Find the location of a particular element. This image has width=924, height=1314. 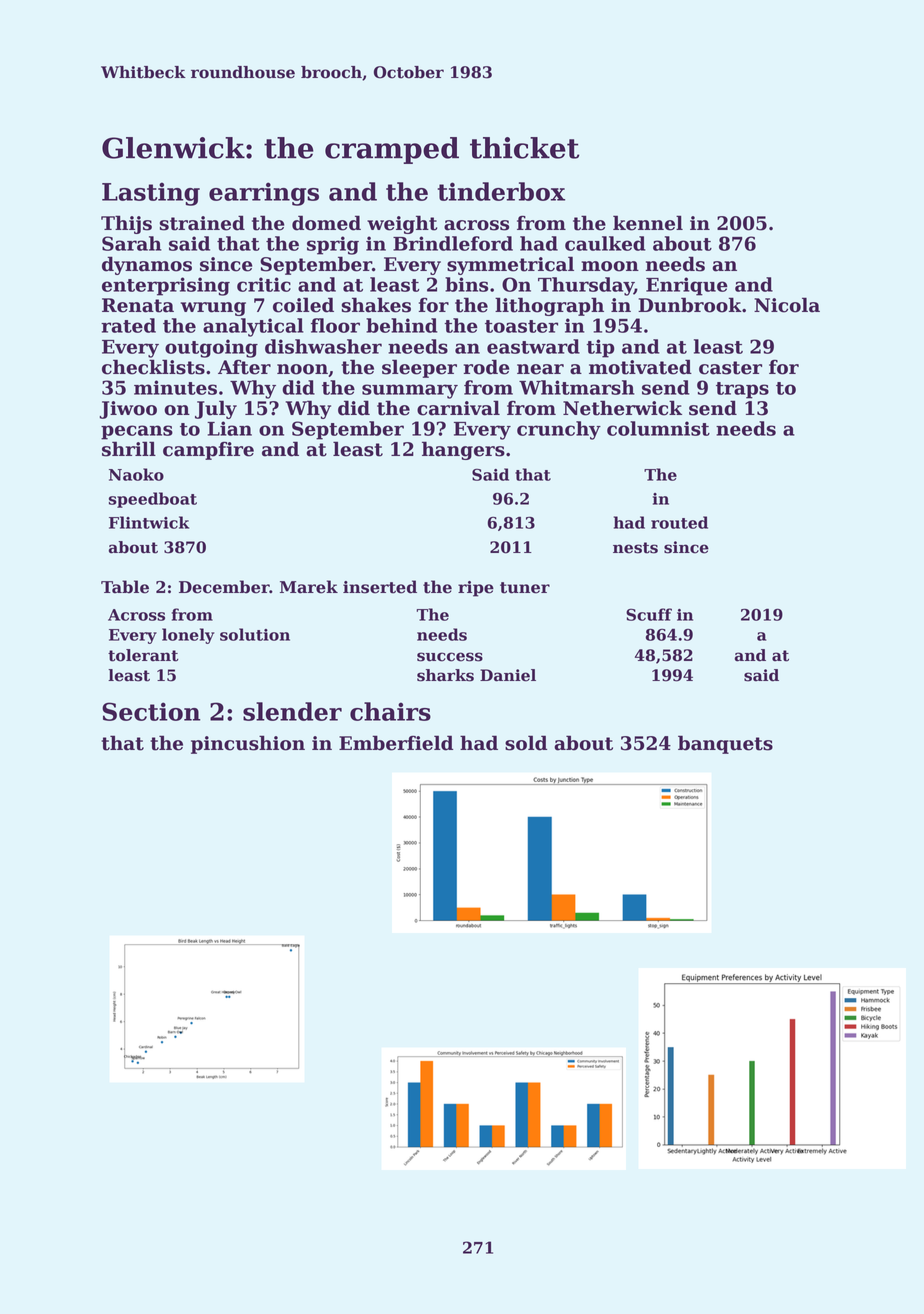

shakes is located at coordinates (376, 305).
